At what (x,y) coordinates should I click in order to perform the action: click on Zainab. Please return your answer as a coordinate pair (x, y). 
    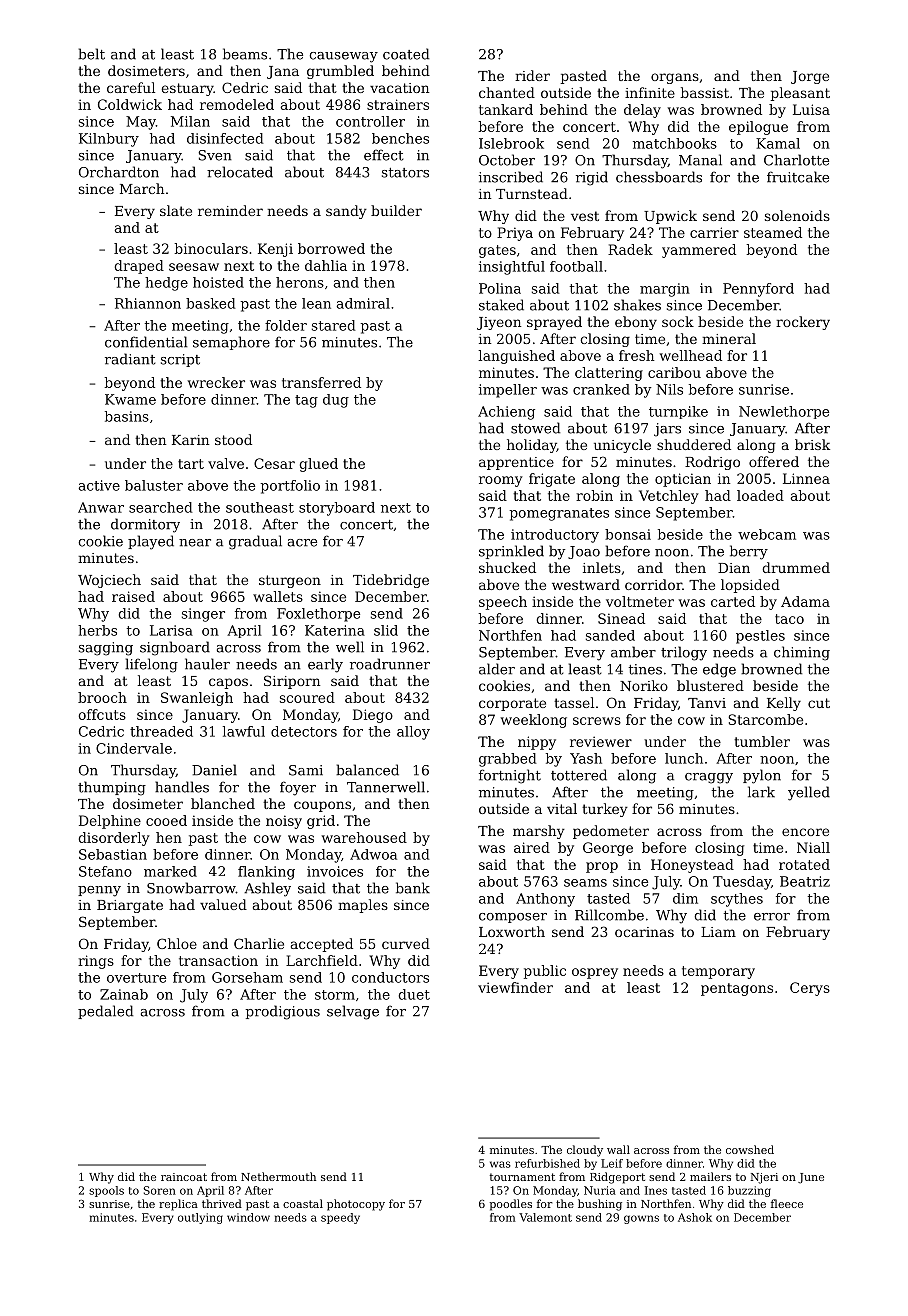
    Looking at the image, I should click on (124, 994).
